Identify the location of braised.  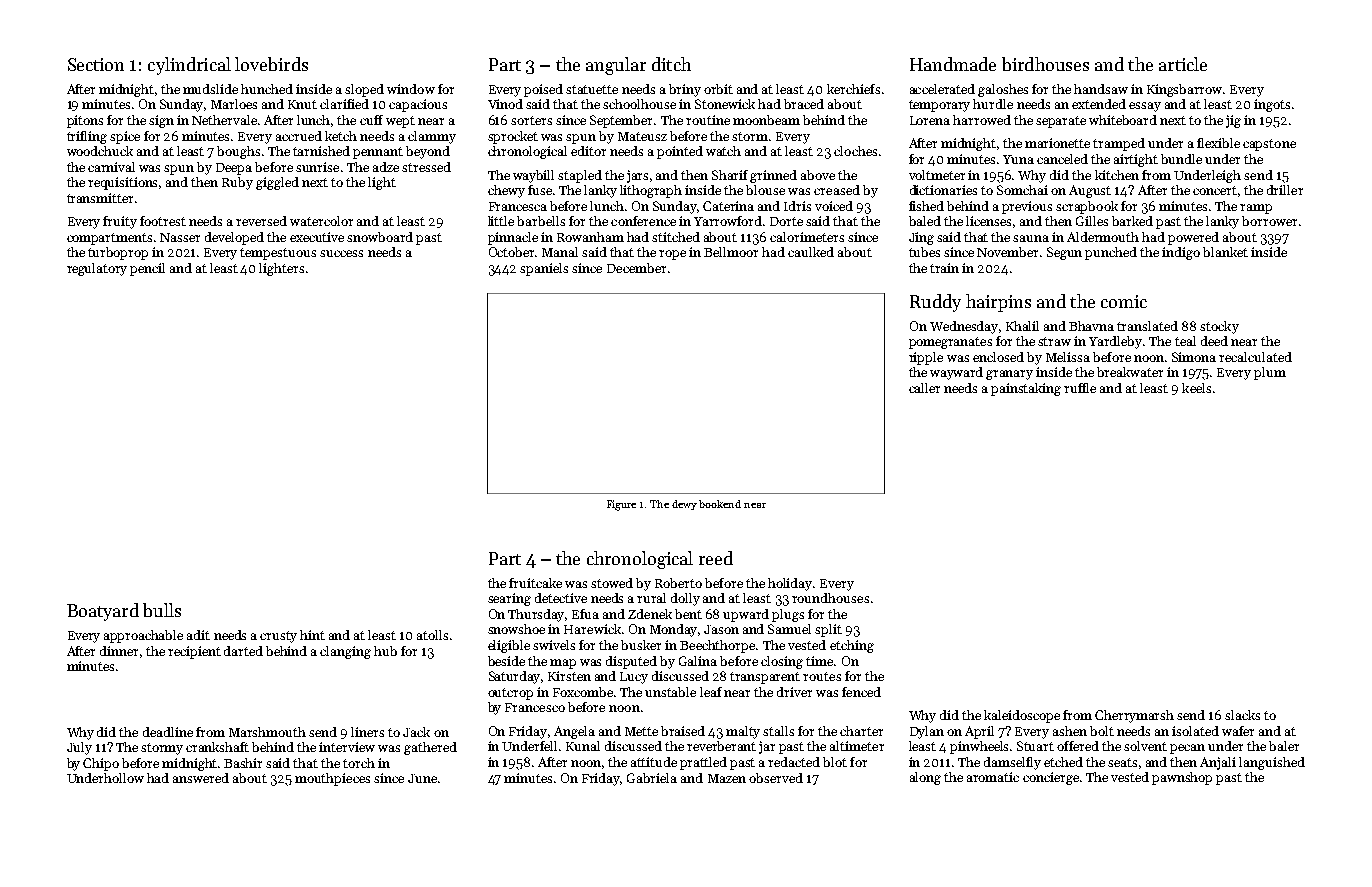
(683, 731).
